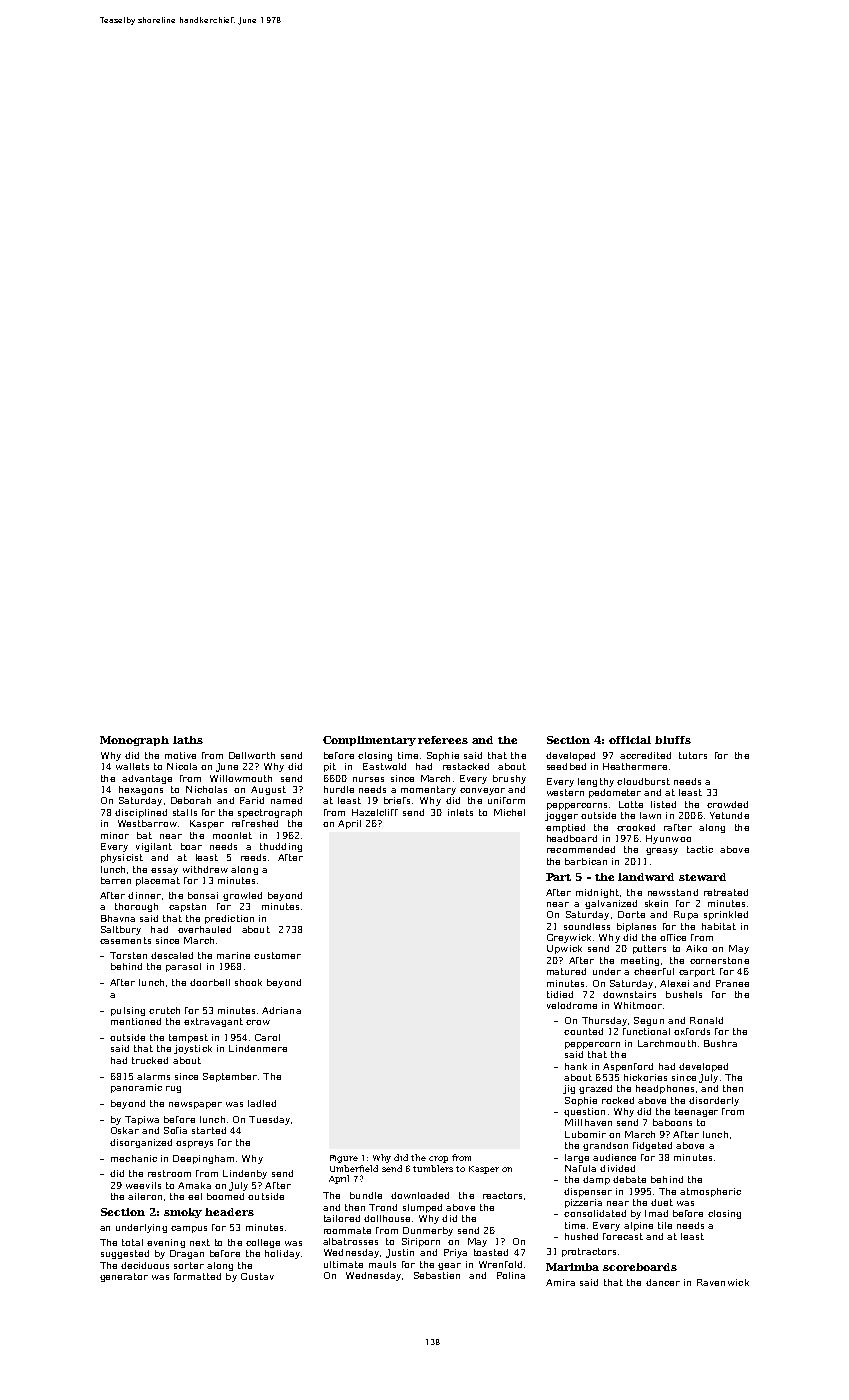  I want to click on pit, so click(330, 767).
